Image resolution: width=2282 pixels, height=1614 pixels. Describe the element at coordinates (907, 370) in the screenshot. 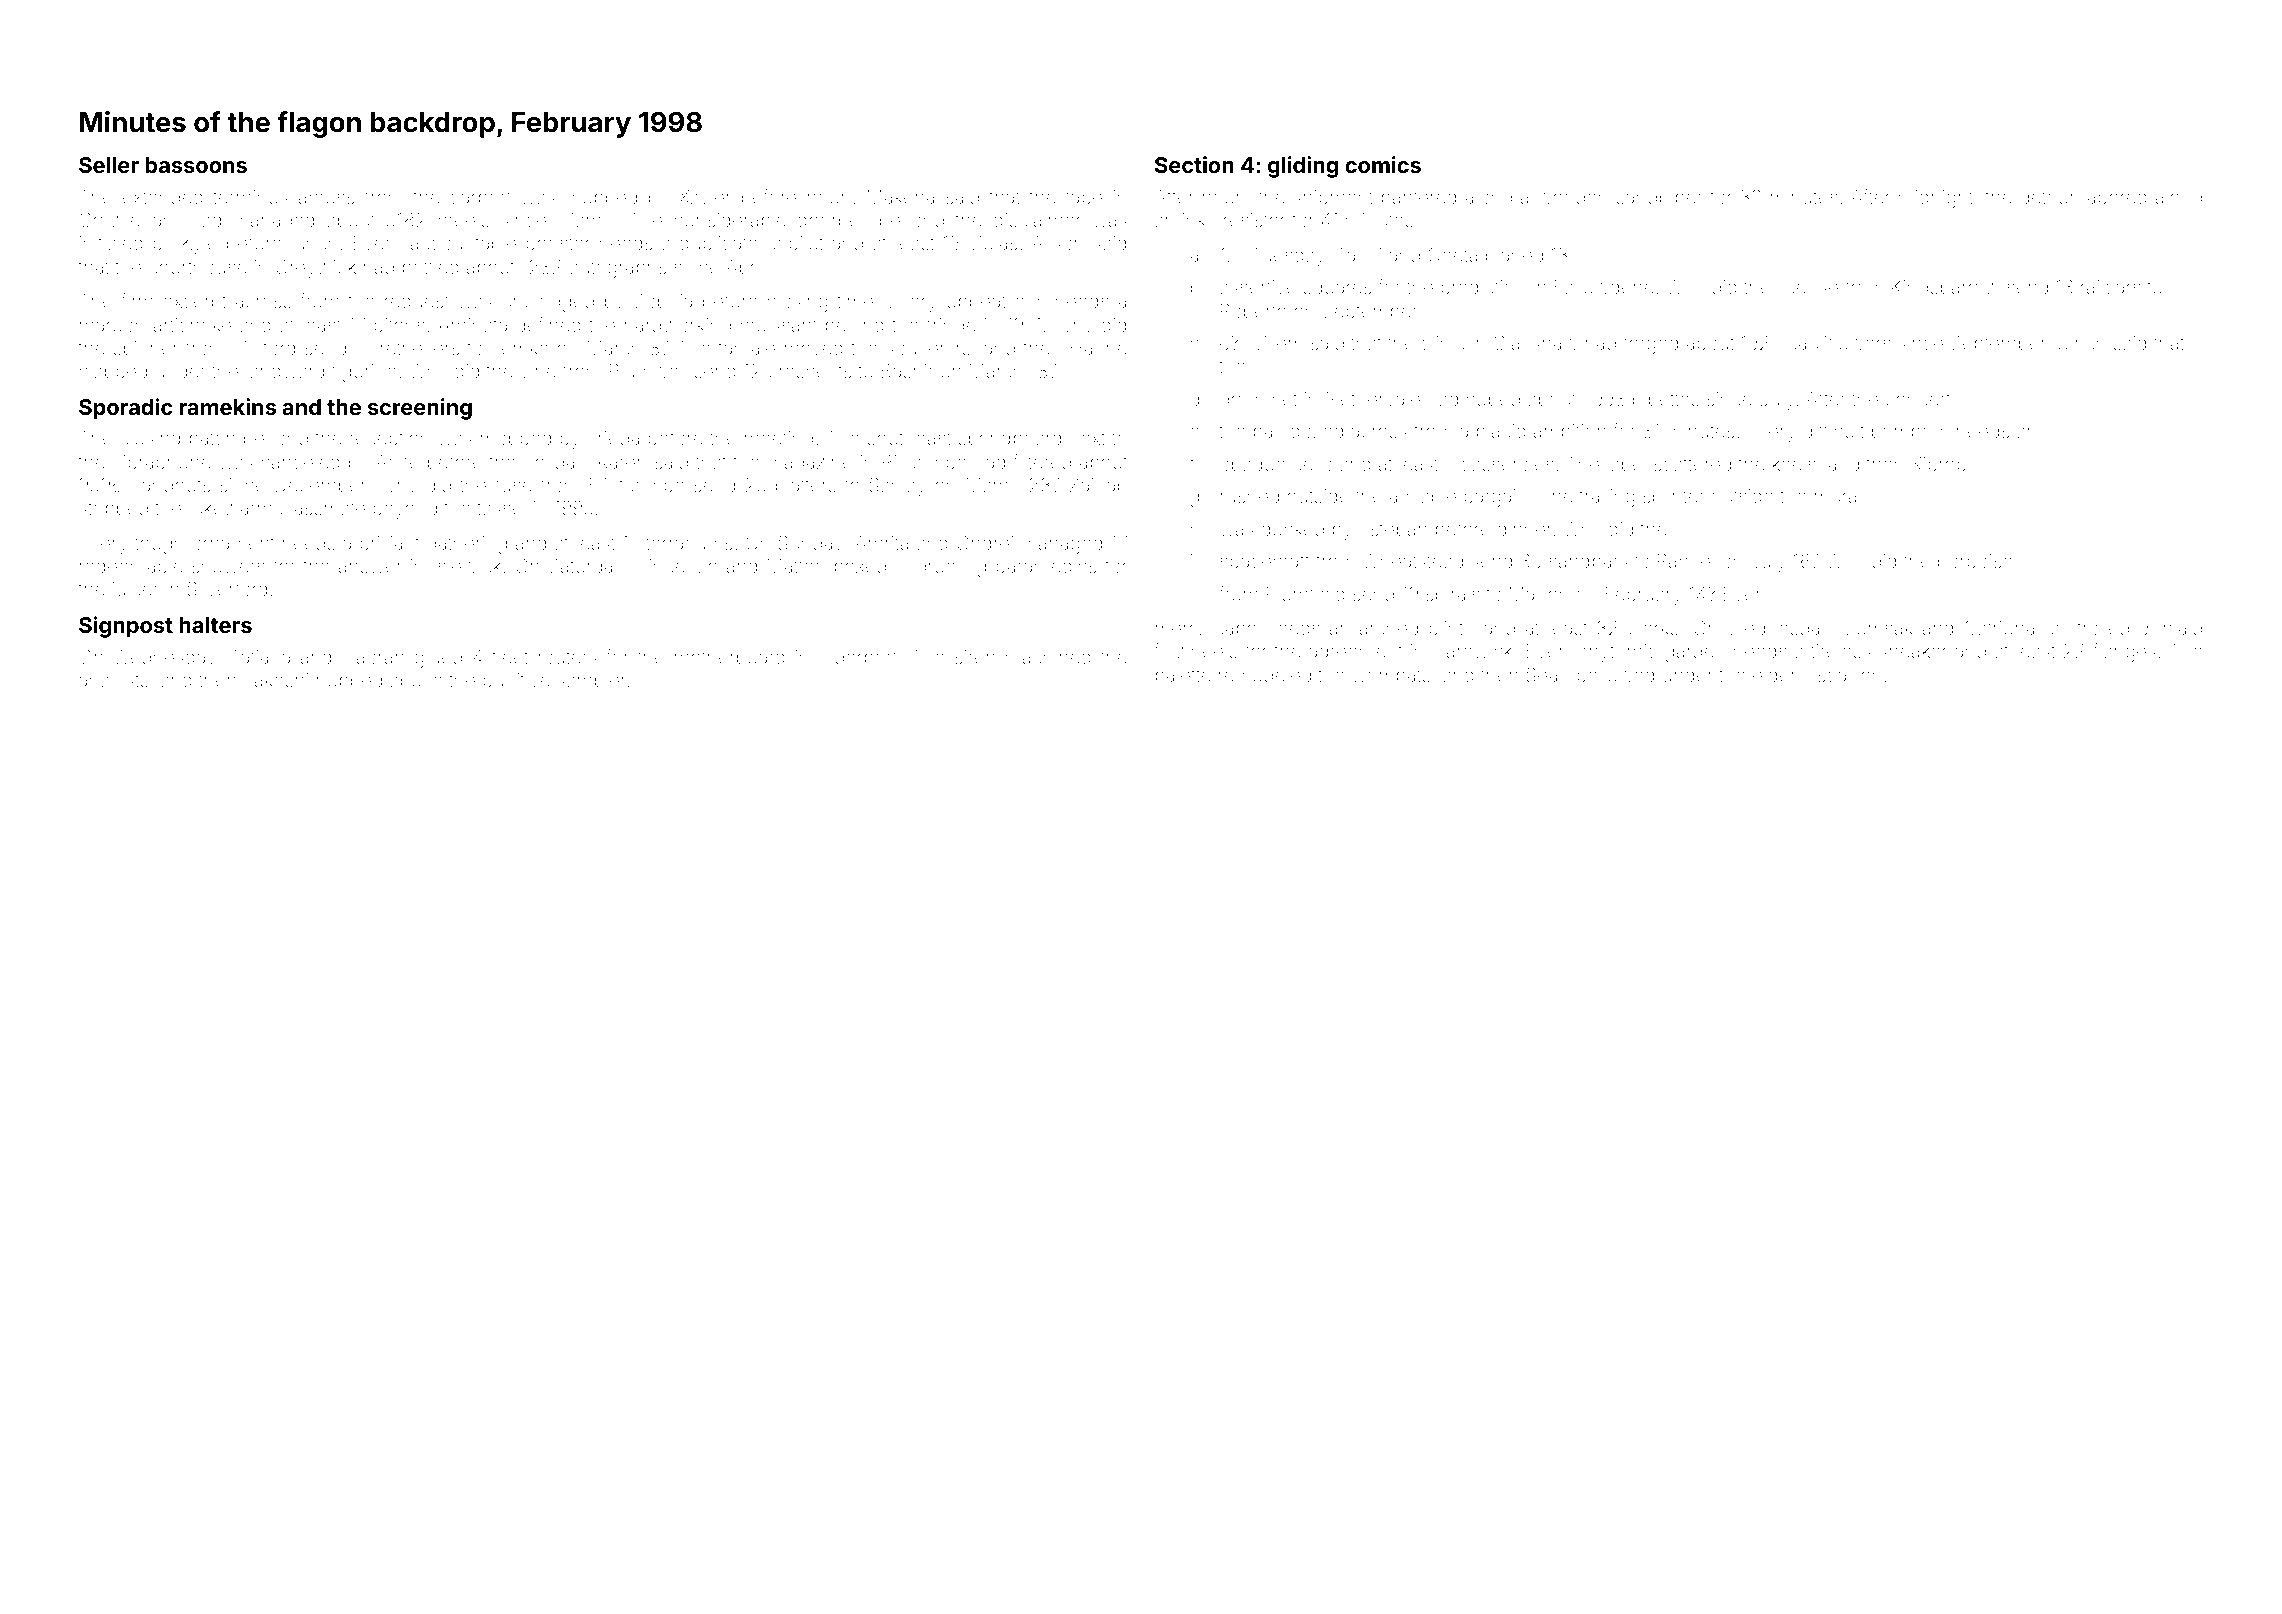

I see `Bashir` at that location.
